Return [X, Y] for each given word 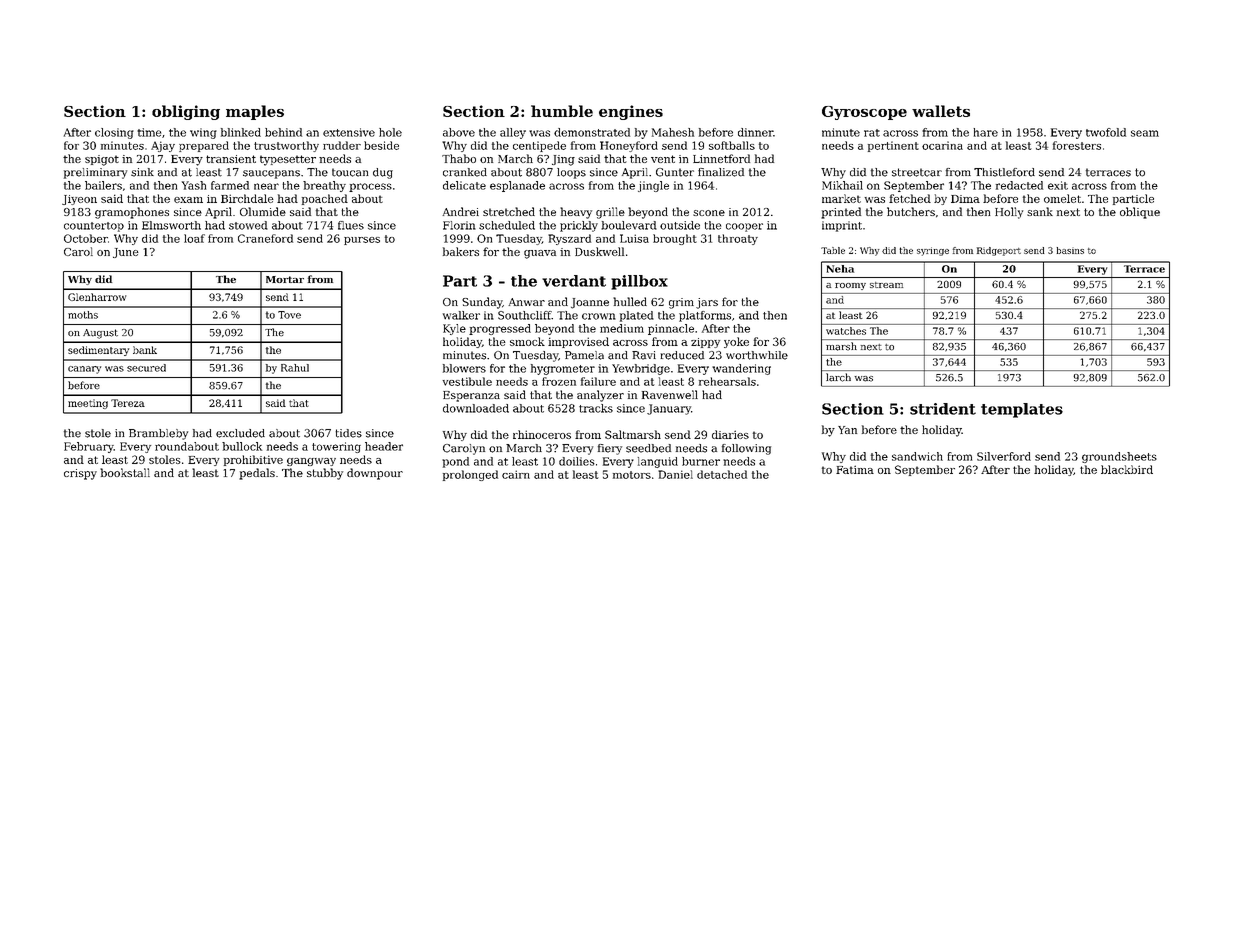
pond [455, 462]
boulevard [629, 225]
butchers [911, 211]
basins [1070, 250]
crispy [80, 474]
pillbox [639, 282]
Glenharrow [97, 297]
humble [562, 111]
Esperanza [471, 396]
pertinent [893, 146]
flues [351, 225]
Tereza [128, 403]
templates [1022, 410]
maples [255, 112]
